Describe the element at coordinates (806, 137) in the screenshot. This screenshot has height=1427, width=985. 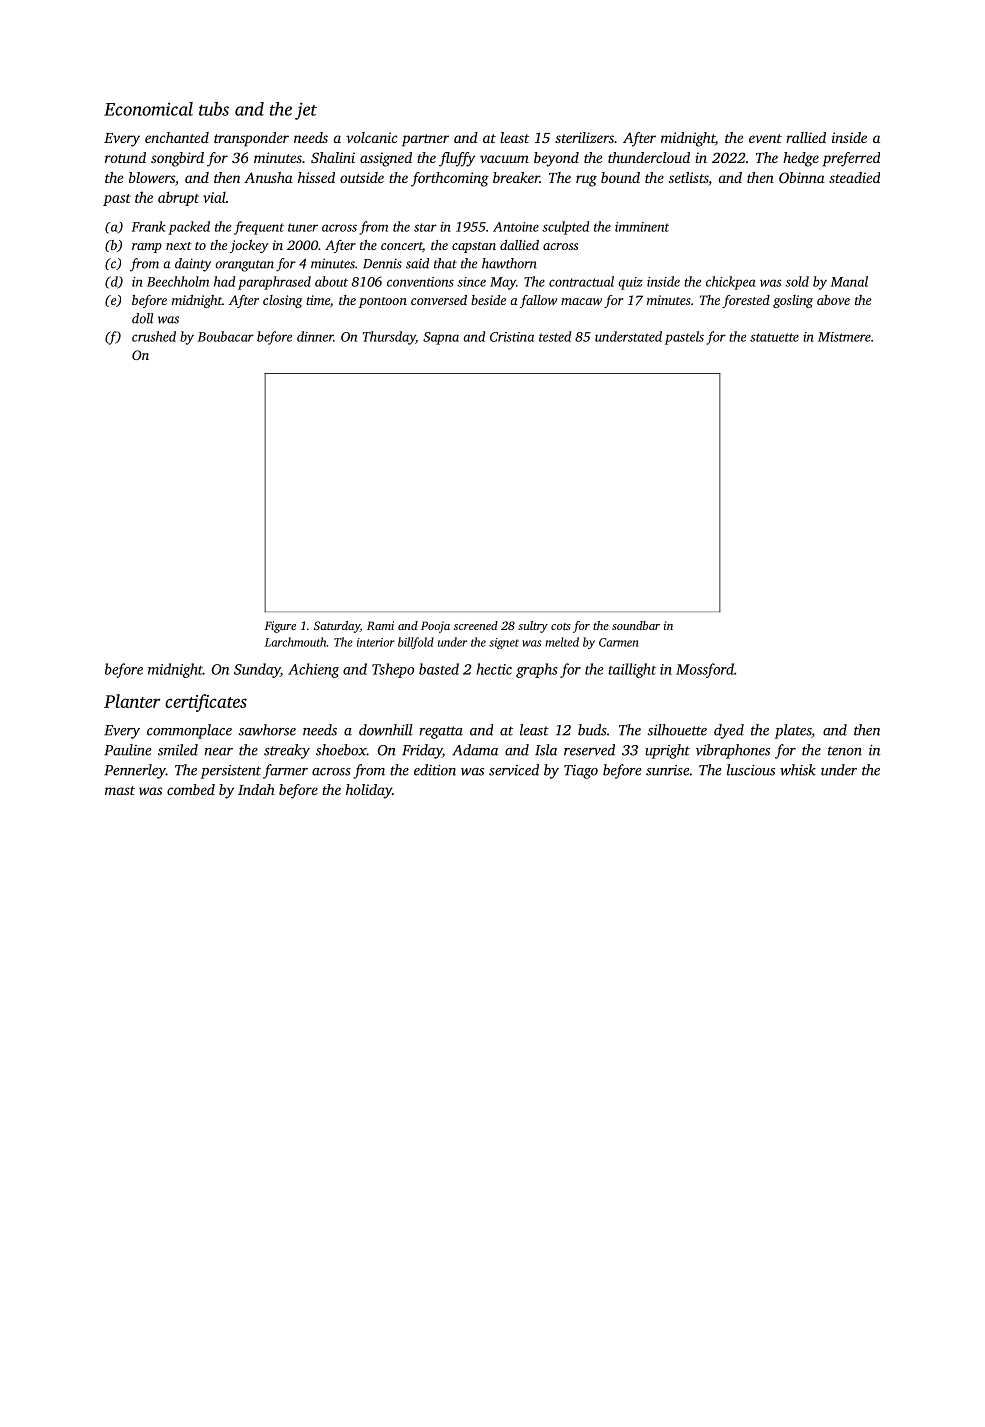
I see `rallied` at that location.
